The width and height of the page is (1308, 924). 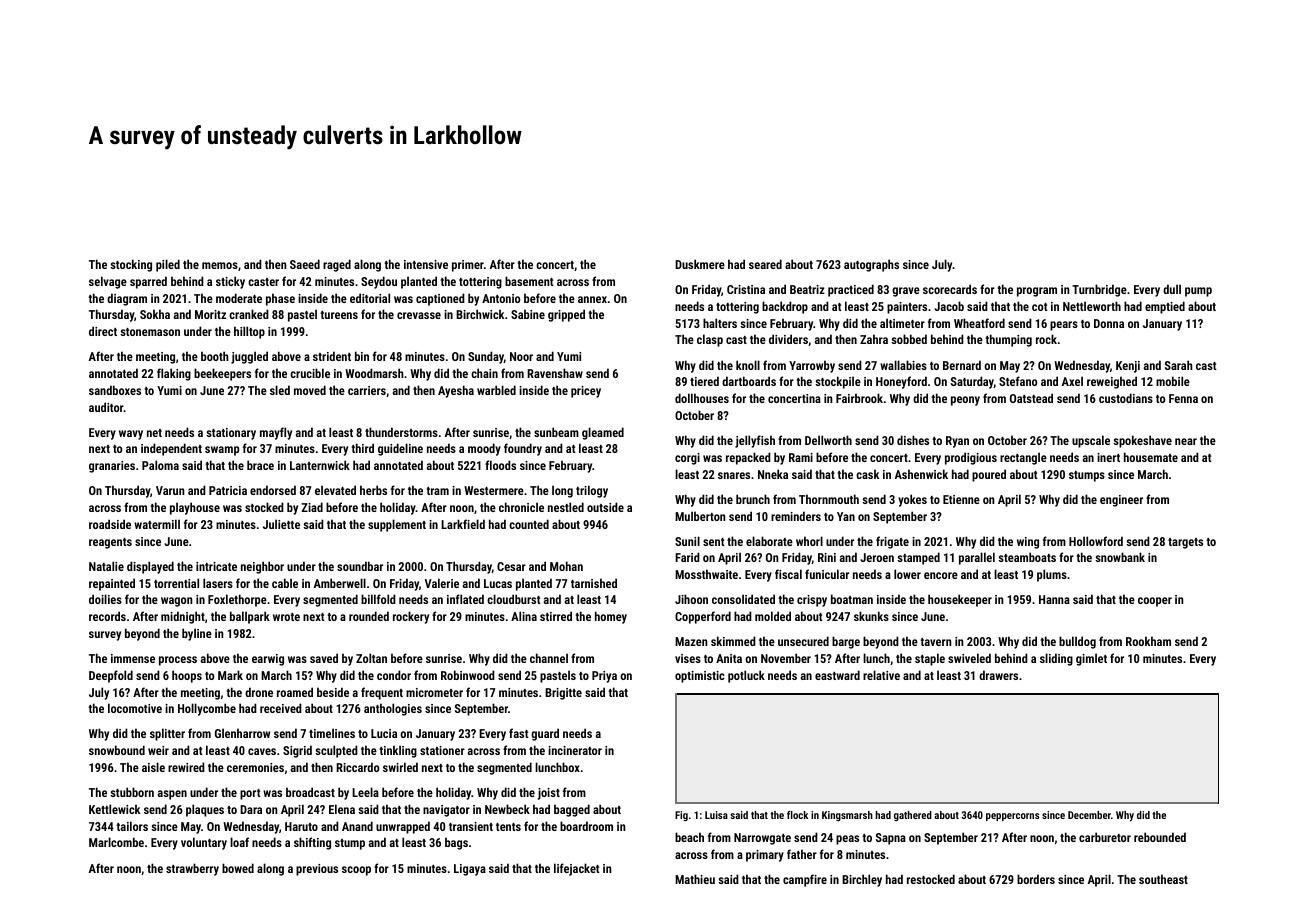 What do you see at coordinates (116, 842) in the page?
I see `Marlcombe` at bounding box center [116, 842].
